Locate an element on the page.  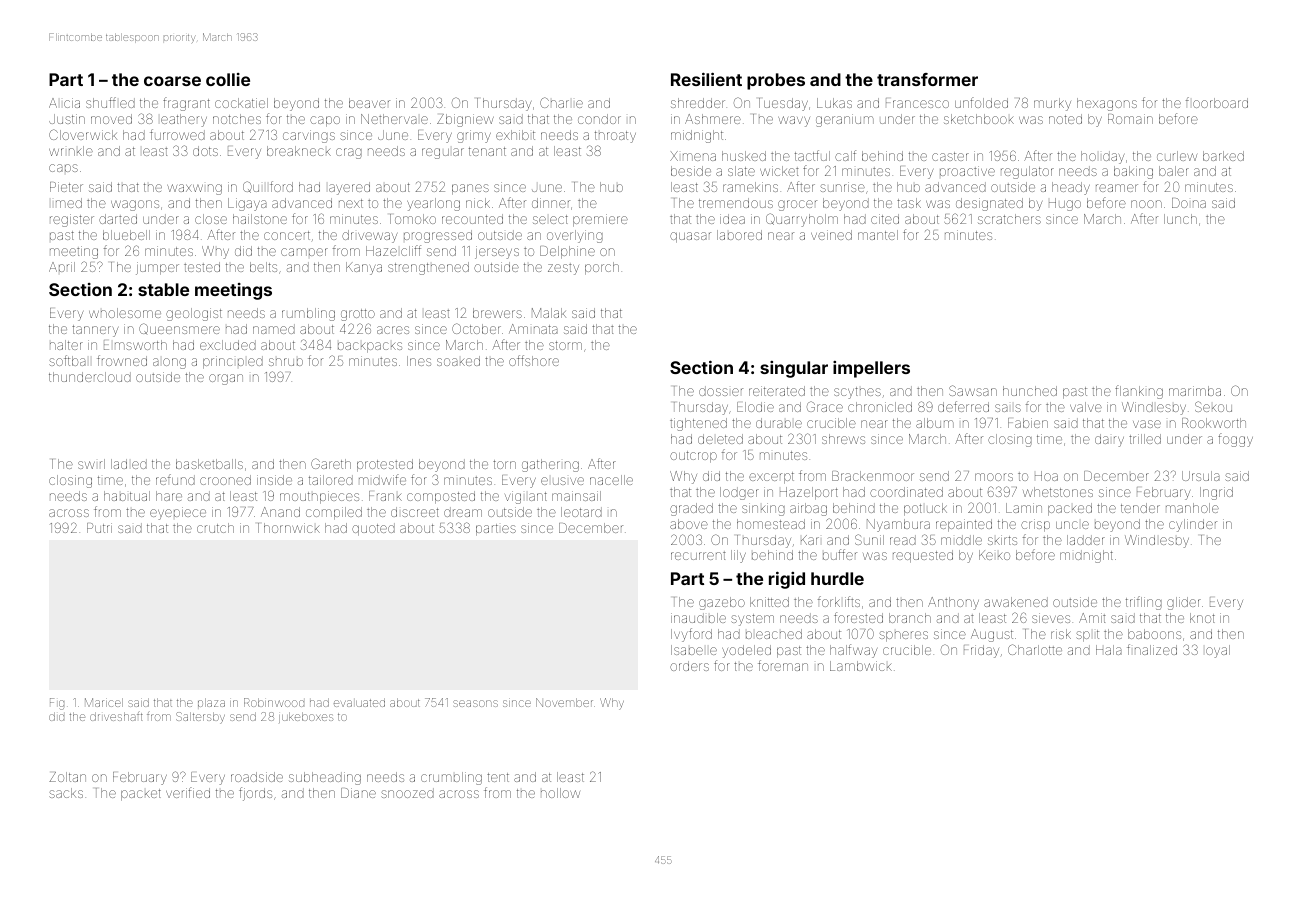
belts is located at coordinates (263, 267).
